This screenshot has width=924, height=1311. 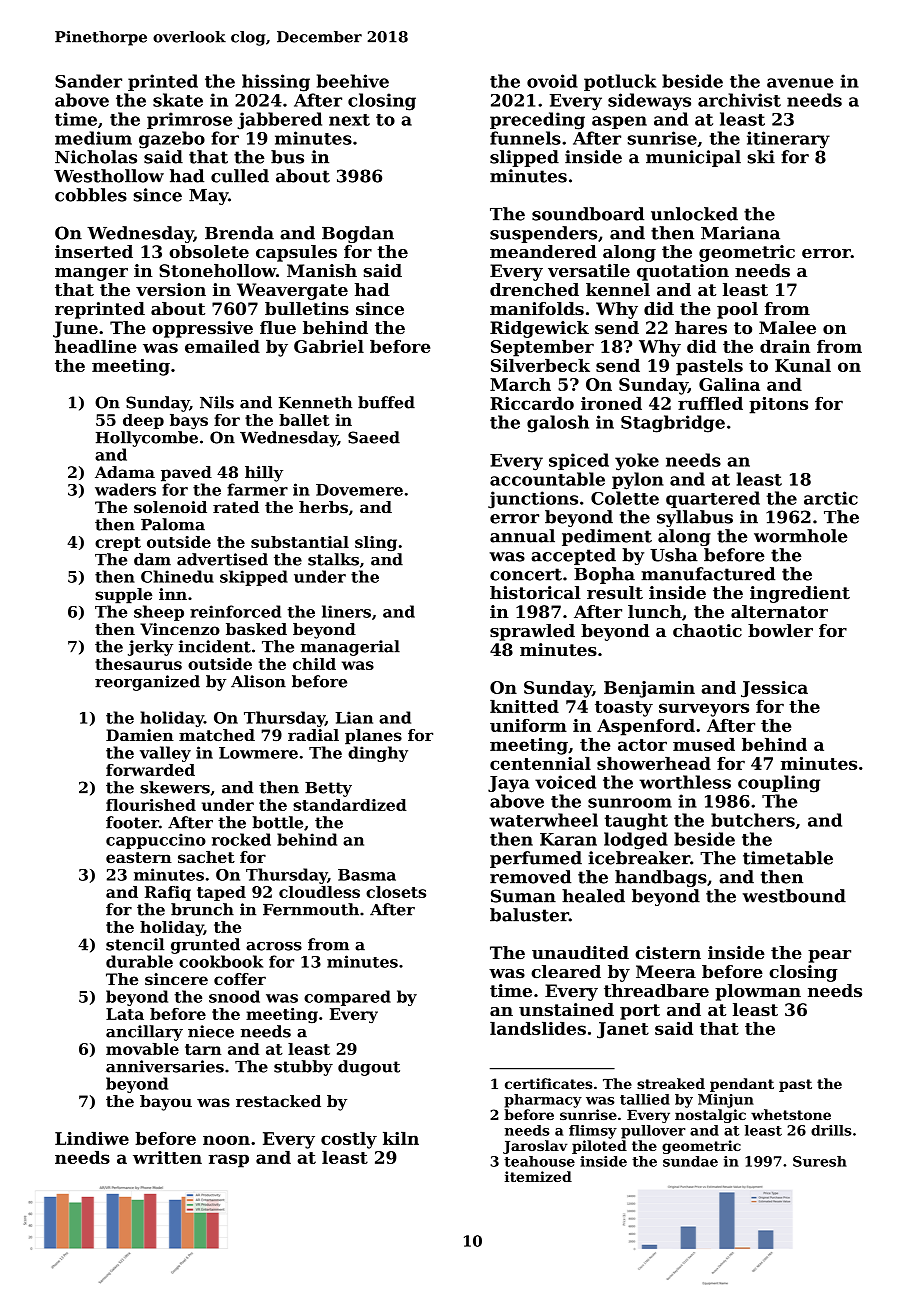 I want to click on oppressive, so click(x=202, y=329).
